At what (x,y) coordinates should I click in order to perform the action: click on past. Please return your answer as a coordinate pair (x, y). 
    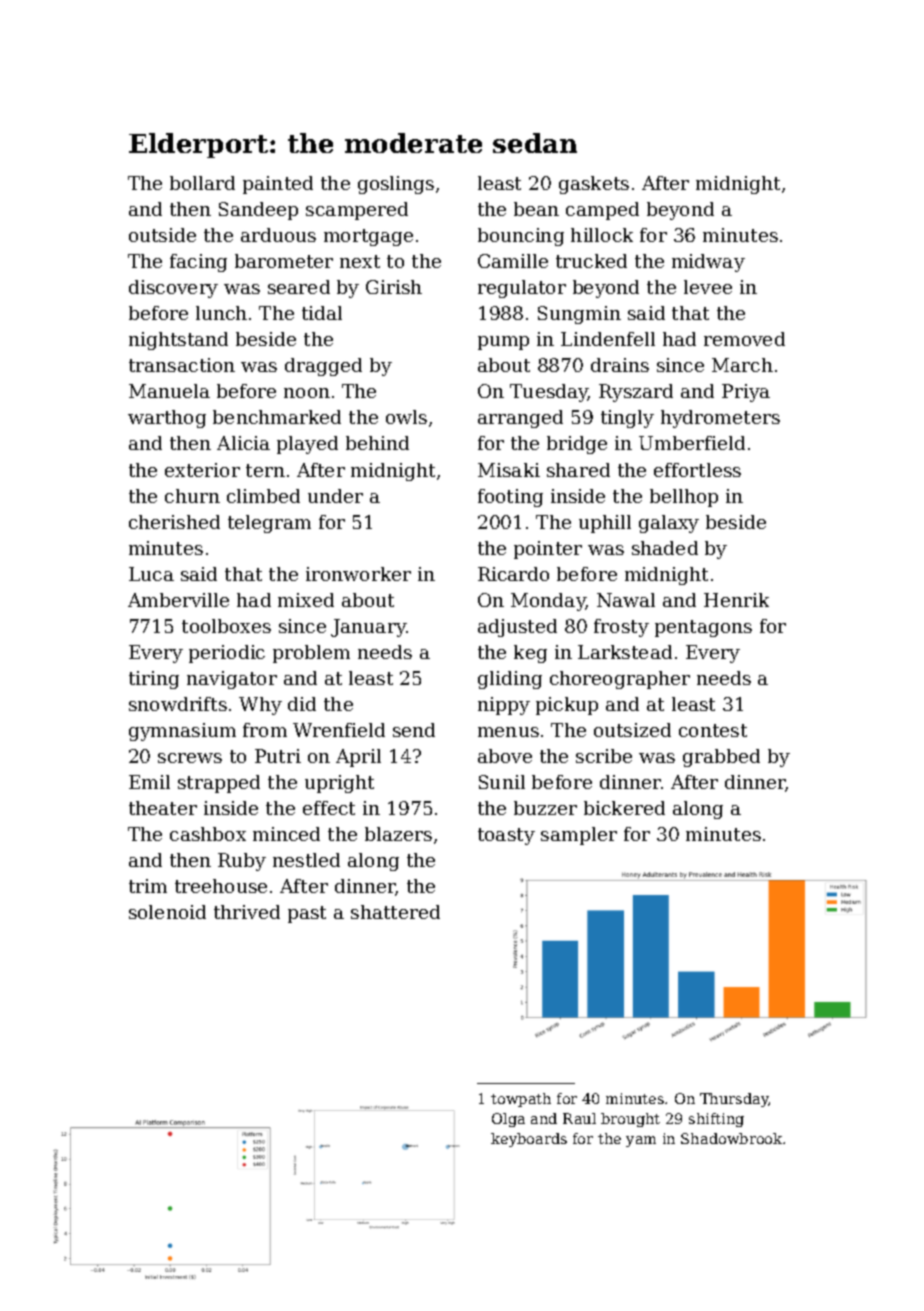
    Looking at the image, I should click on (307, 914).
